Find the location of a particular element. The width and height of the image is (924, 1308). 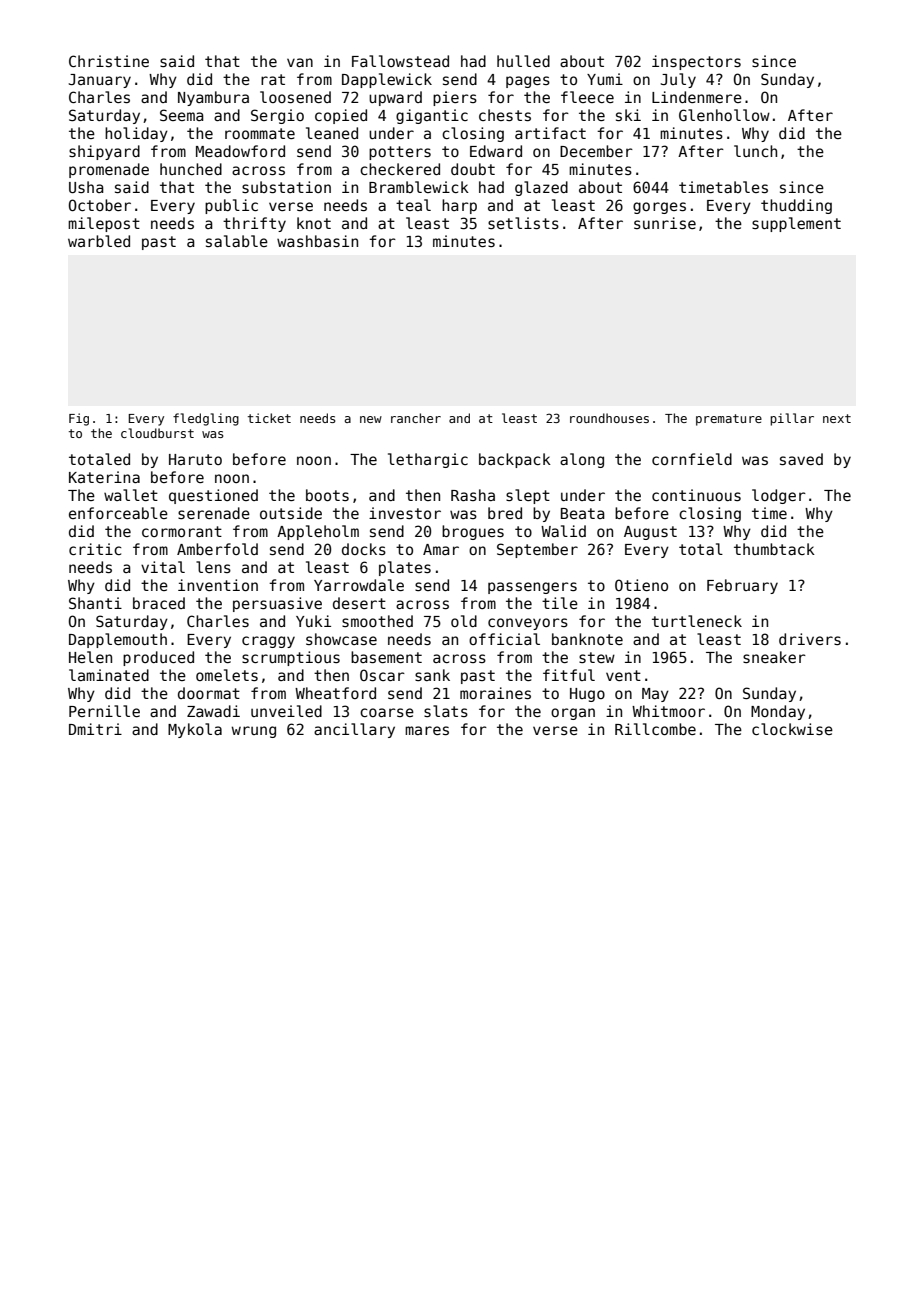

wrung is located at coordinates (253, 732).
